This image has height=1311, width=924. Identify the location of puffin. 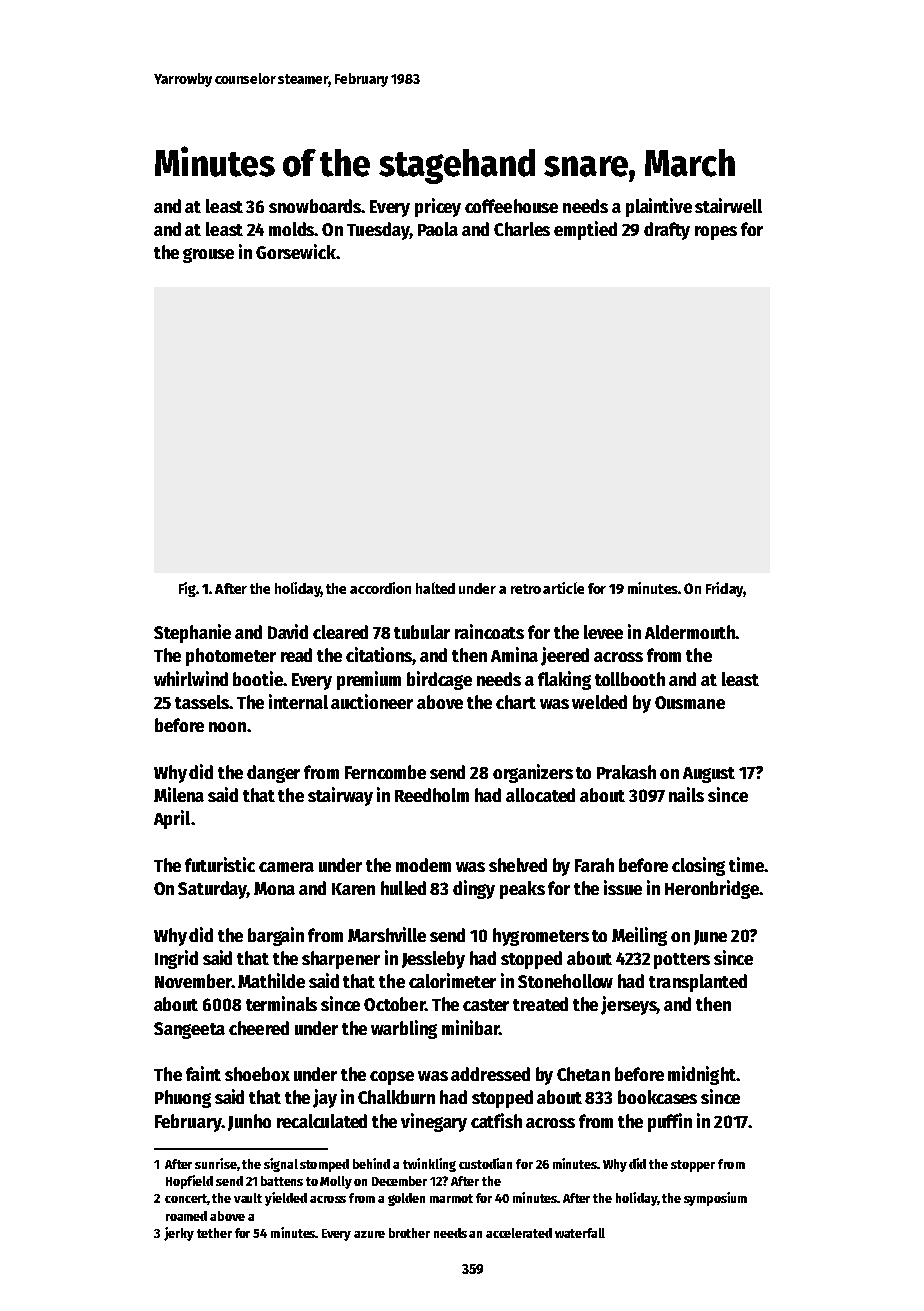
(670, 1122).
